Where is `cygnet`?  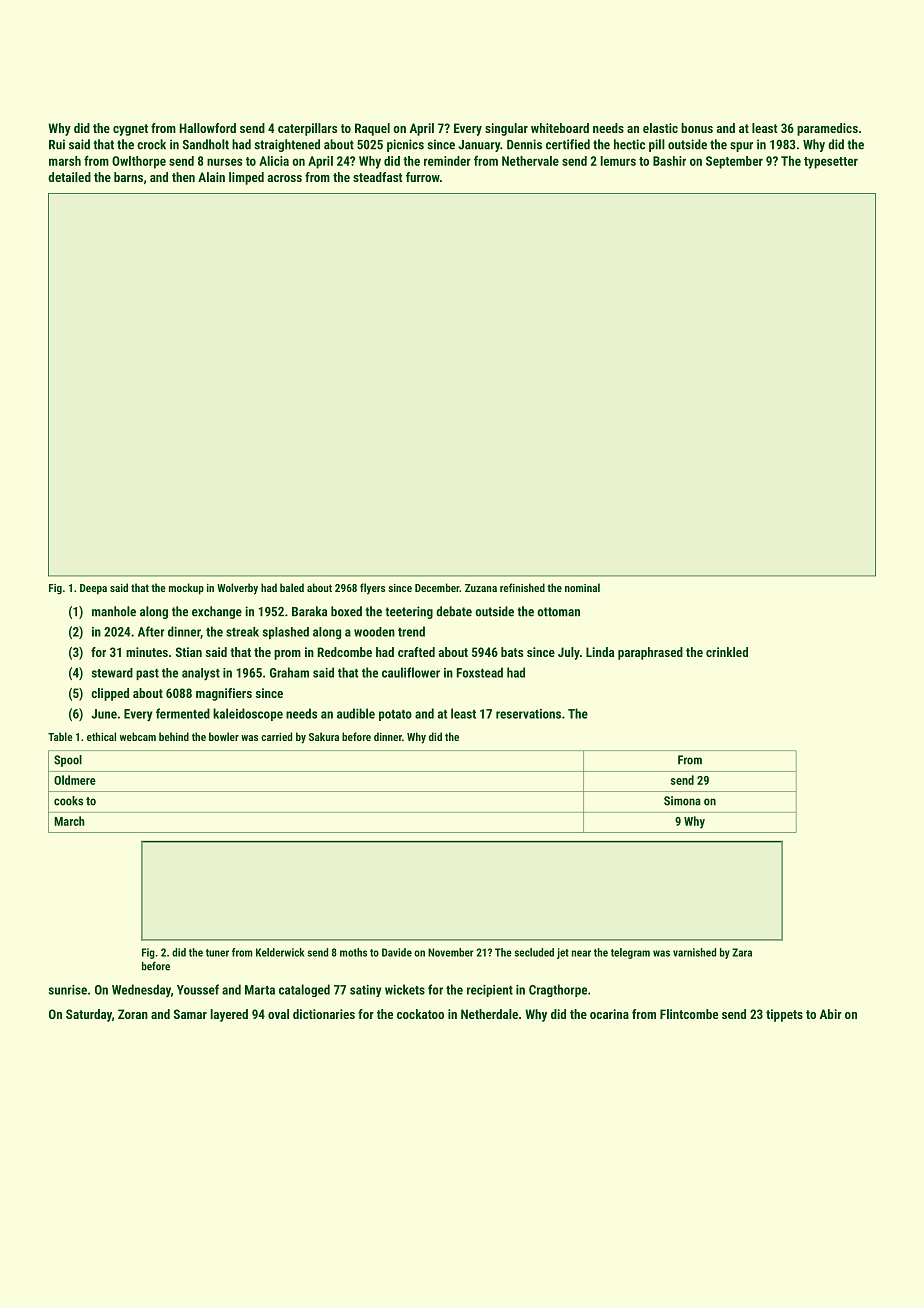 cygnet is located at coordinates (130, 130).
